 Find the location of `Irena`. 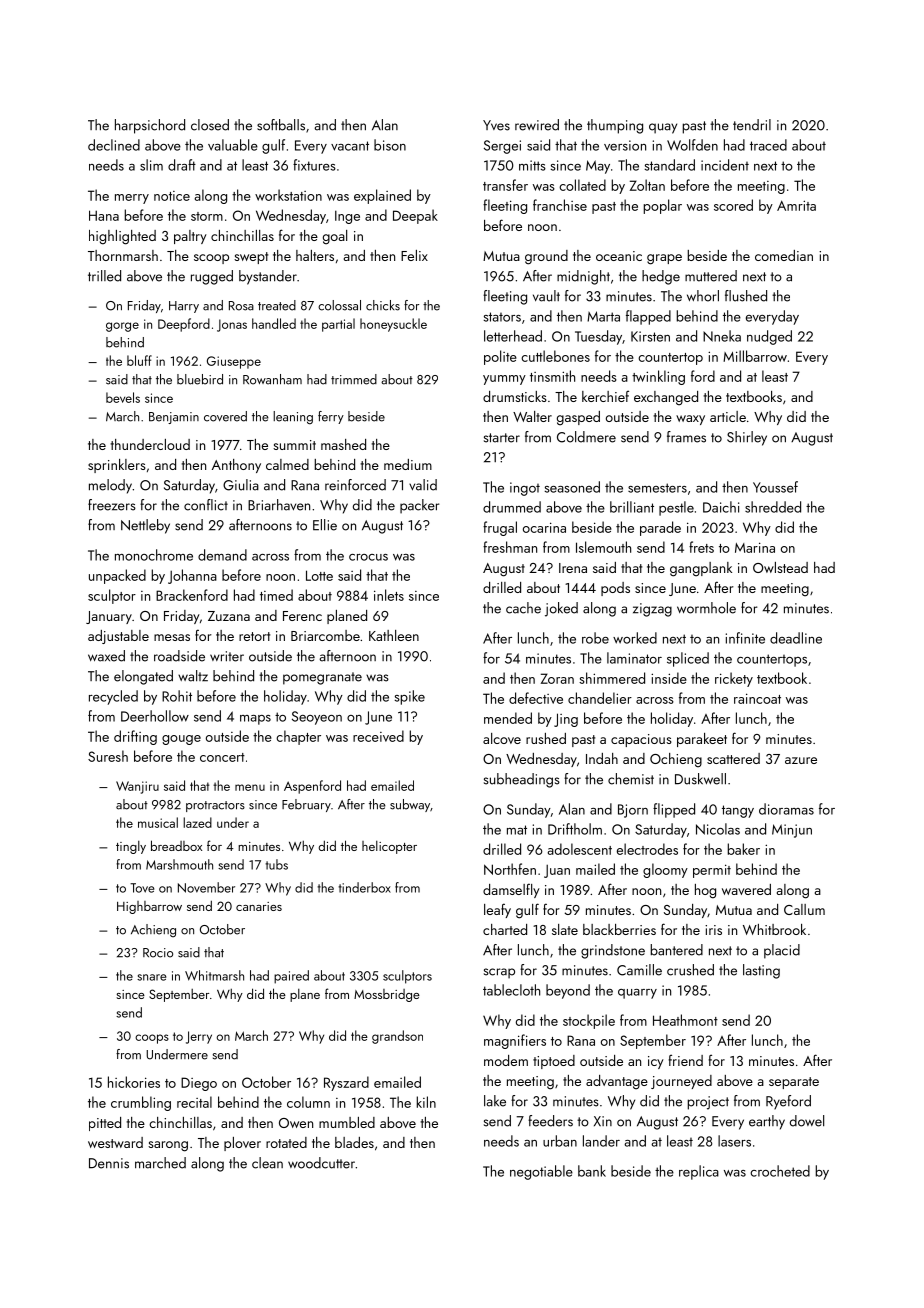

Irena is located at coordinates (573, 568).
